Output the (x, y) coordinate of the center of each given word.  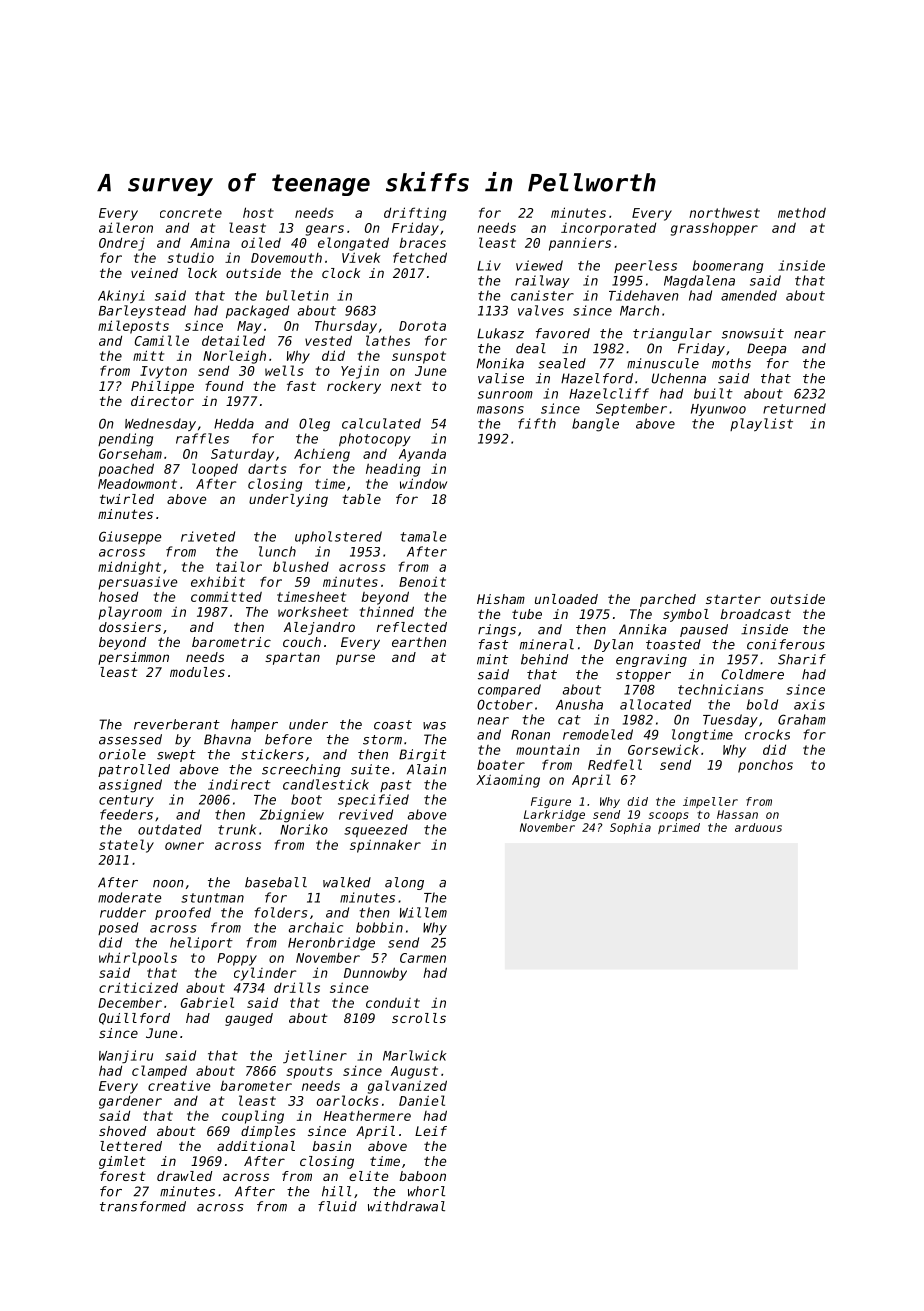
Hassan (737, 814)
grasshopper (714, 229)
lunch (277, 551)
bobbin (379, 927)
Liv (489, 265)
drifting (415, 214)
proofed (183, 913)
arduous (758, 827)
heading (393, 470)
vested (328, 340)
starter (733, 599)
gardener (130, 1102)
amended (749, 295)
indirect (239, 784)
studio (190, 258)
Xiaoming (508, 781)
